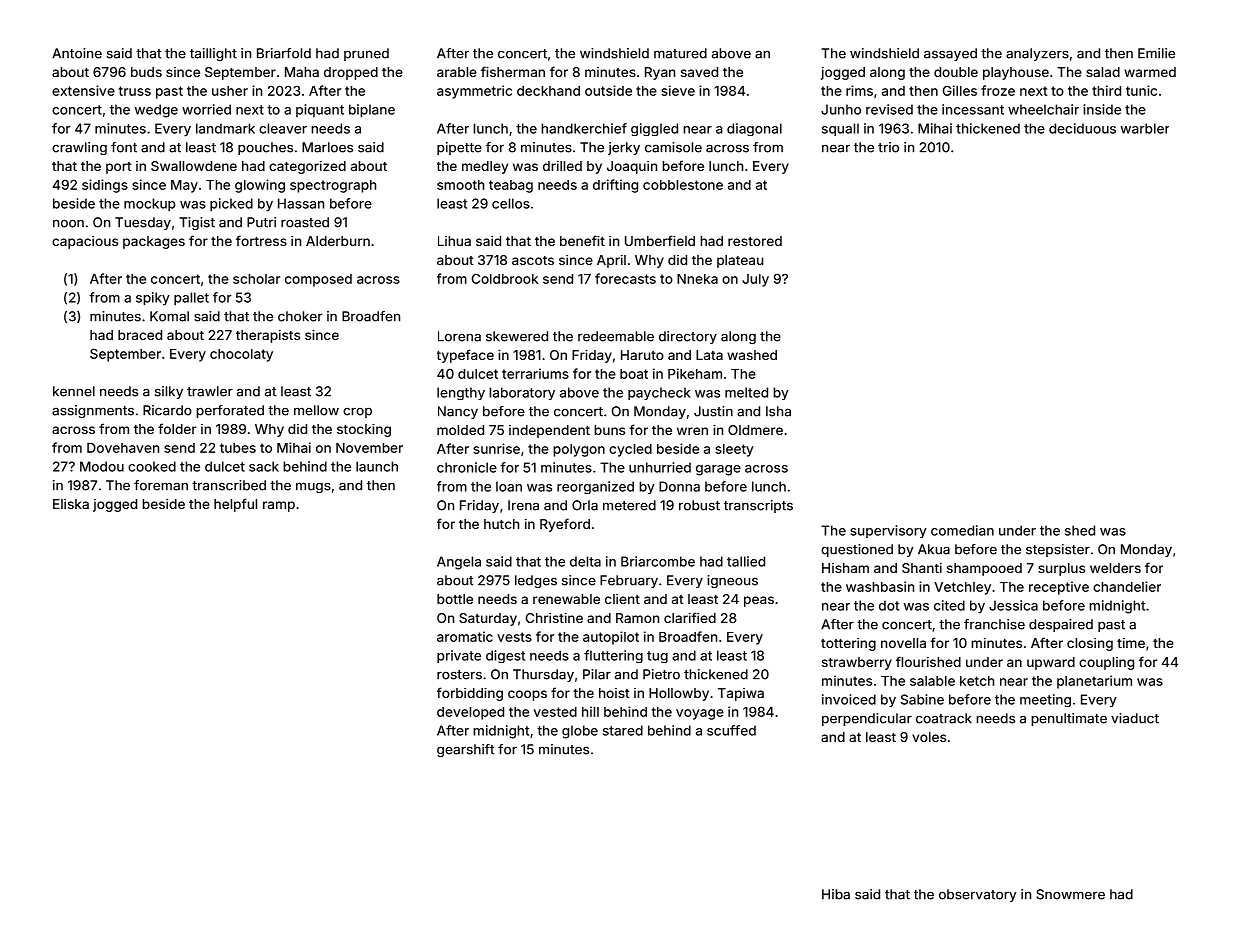  I want to click on sieve, so click(678, 90).
